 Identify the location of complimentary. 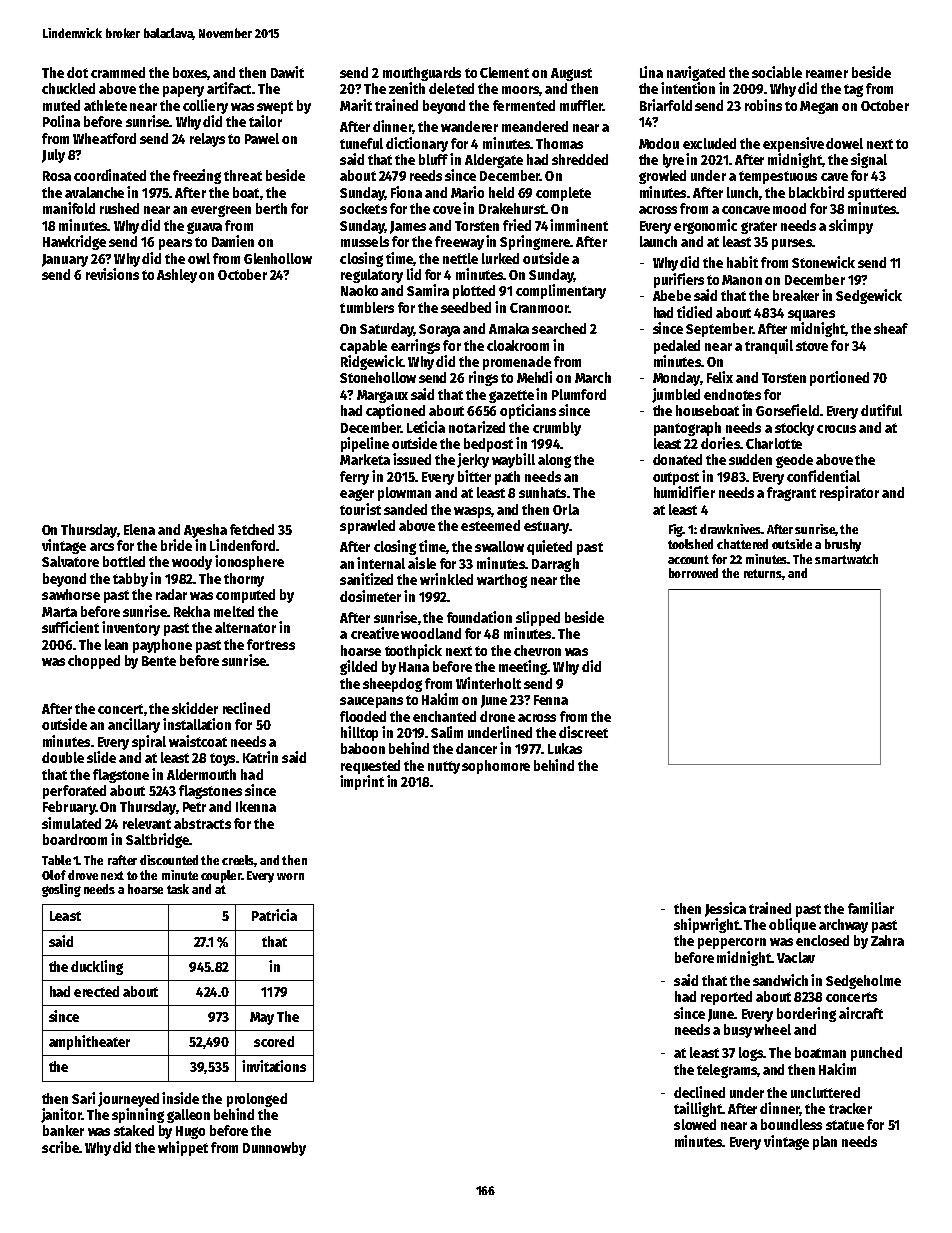
(561, 291).
